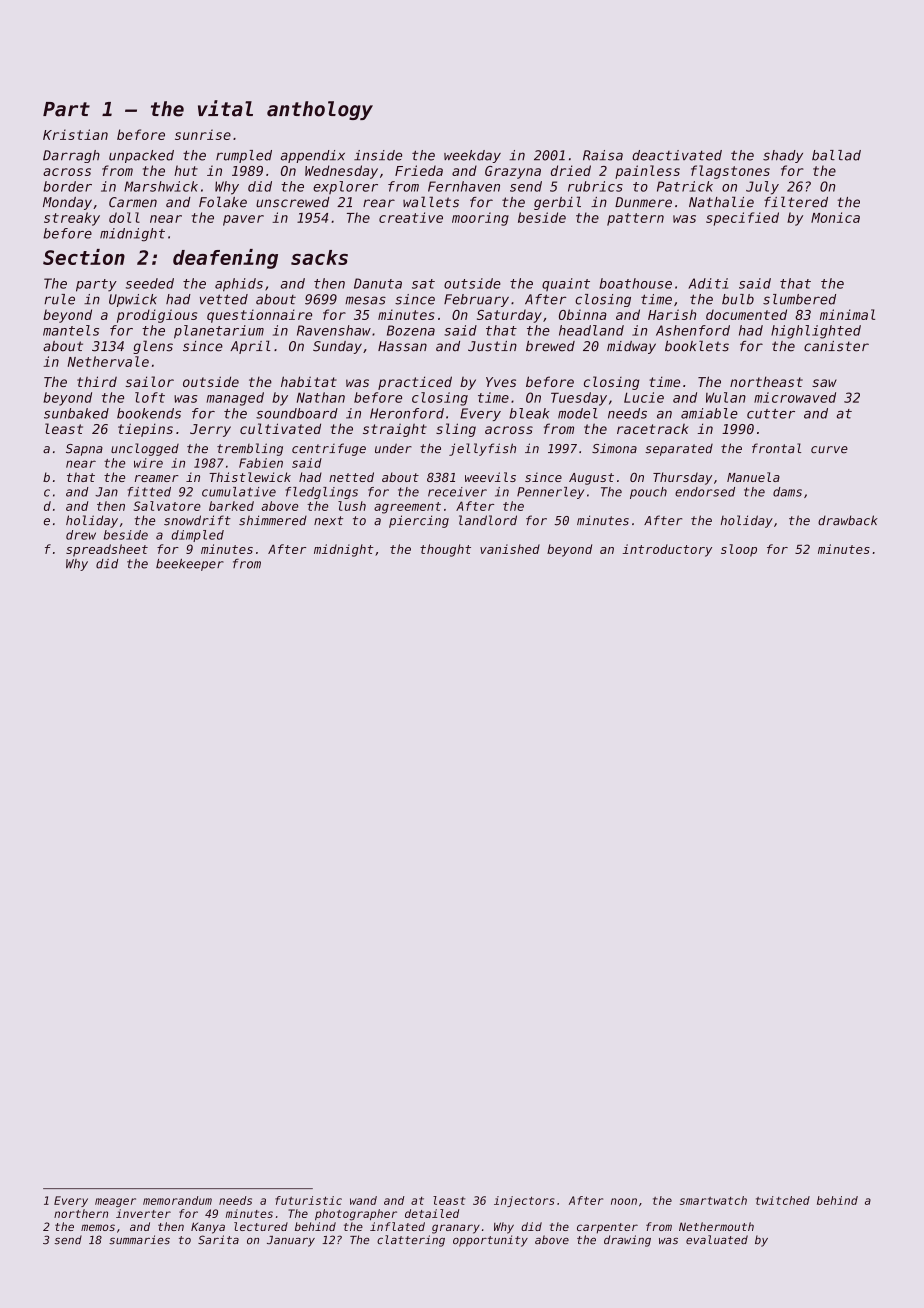 This image has width=924, height=1308. Describe the element at coordinates (624, 1201) in the image. I see `noon` at that location.
